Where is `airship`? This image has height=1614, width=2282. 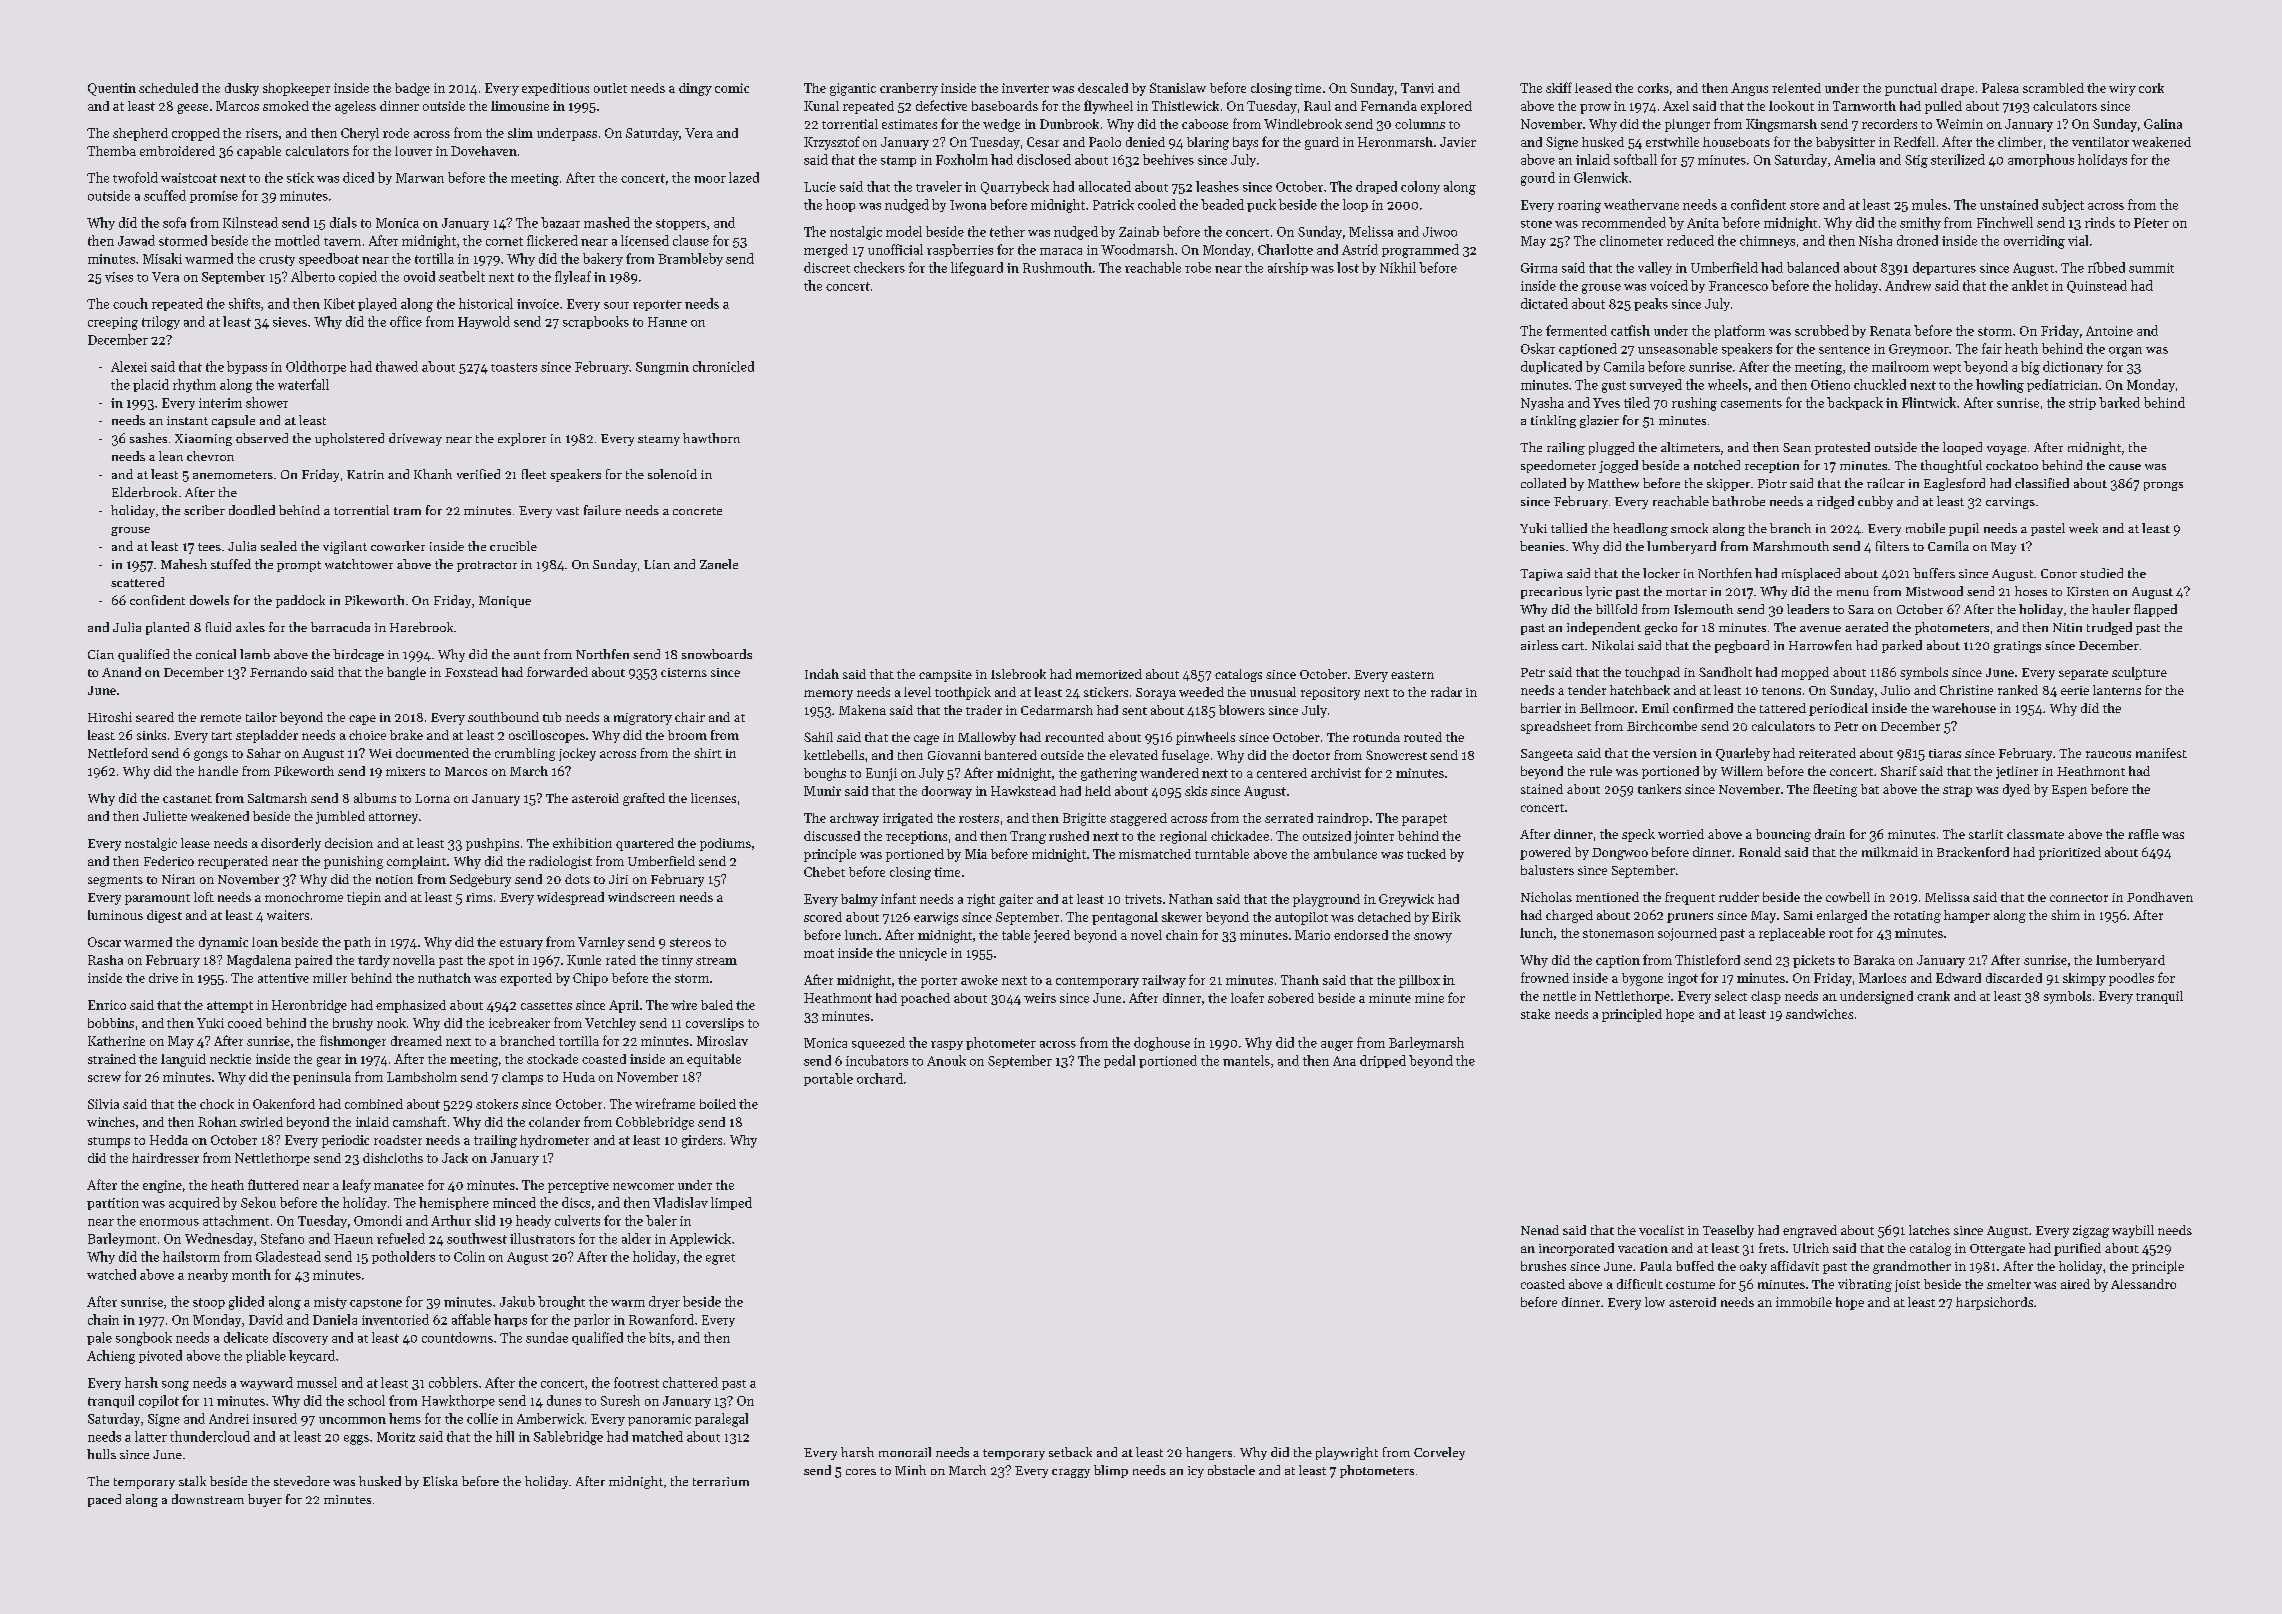 airship is located at coordinates (1288, 268).
